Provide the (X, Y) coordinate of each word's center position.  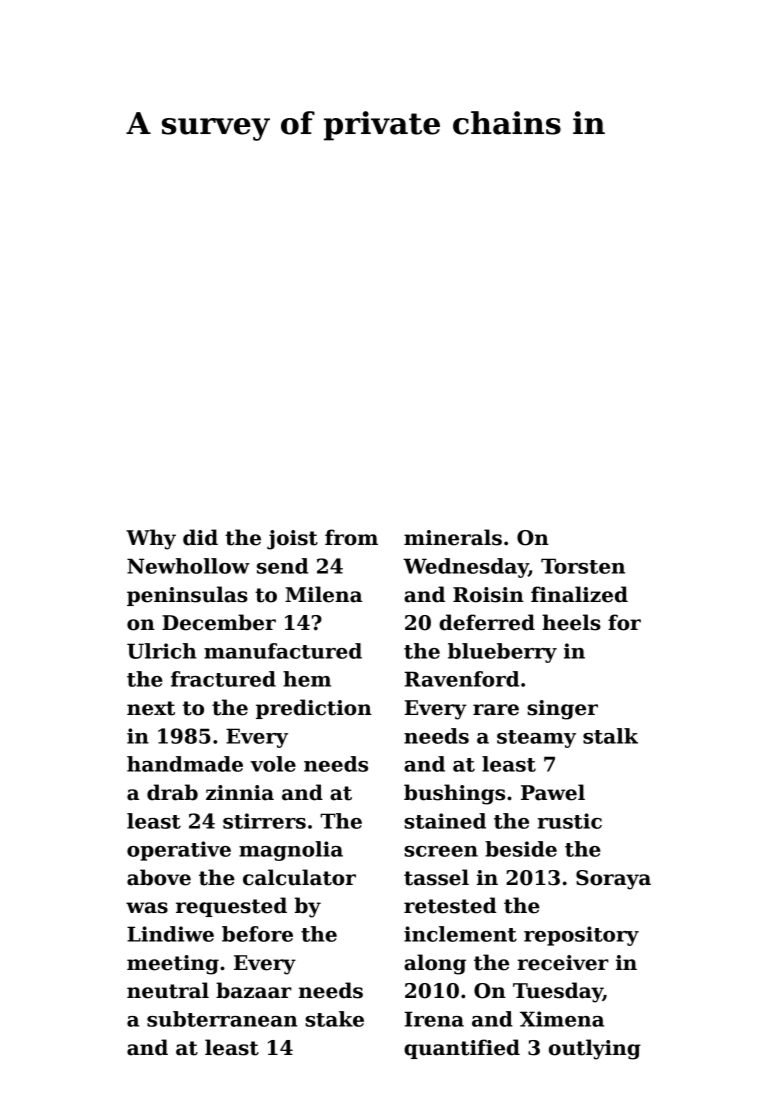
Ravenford (462, 679)
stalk (610, 736)
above (159, 877)
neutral (168, 990)
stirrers (264, 821)
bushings (454, 794)
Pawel (553, 792)
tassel (436, 877)
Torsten (583, 566)
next (151, 708)
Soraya (613, 880)
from (351, 537)
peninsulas (187, 596)
